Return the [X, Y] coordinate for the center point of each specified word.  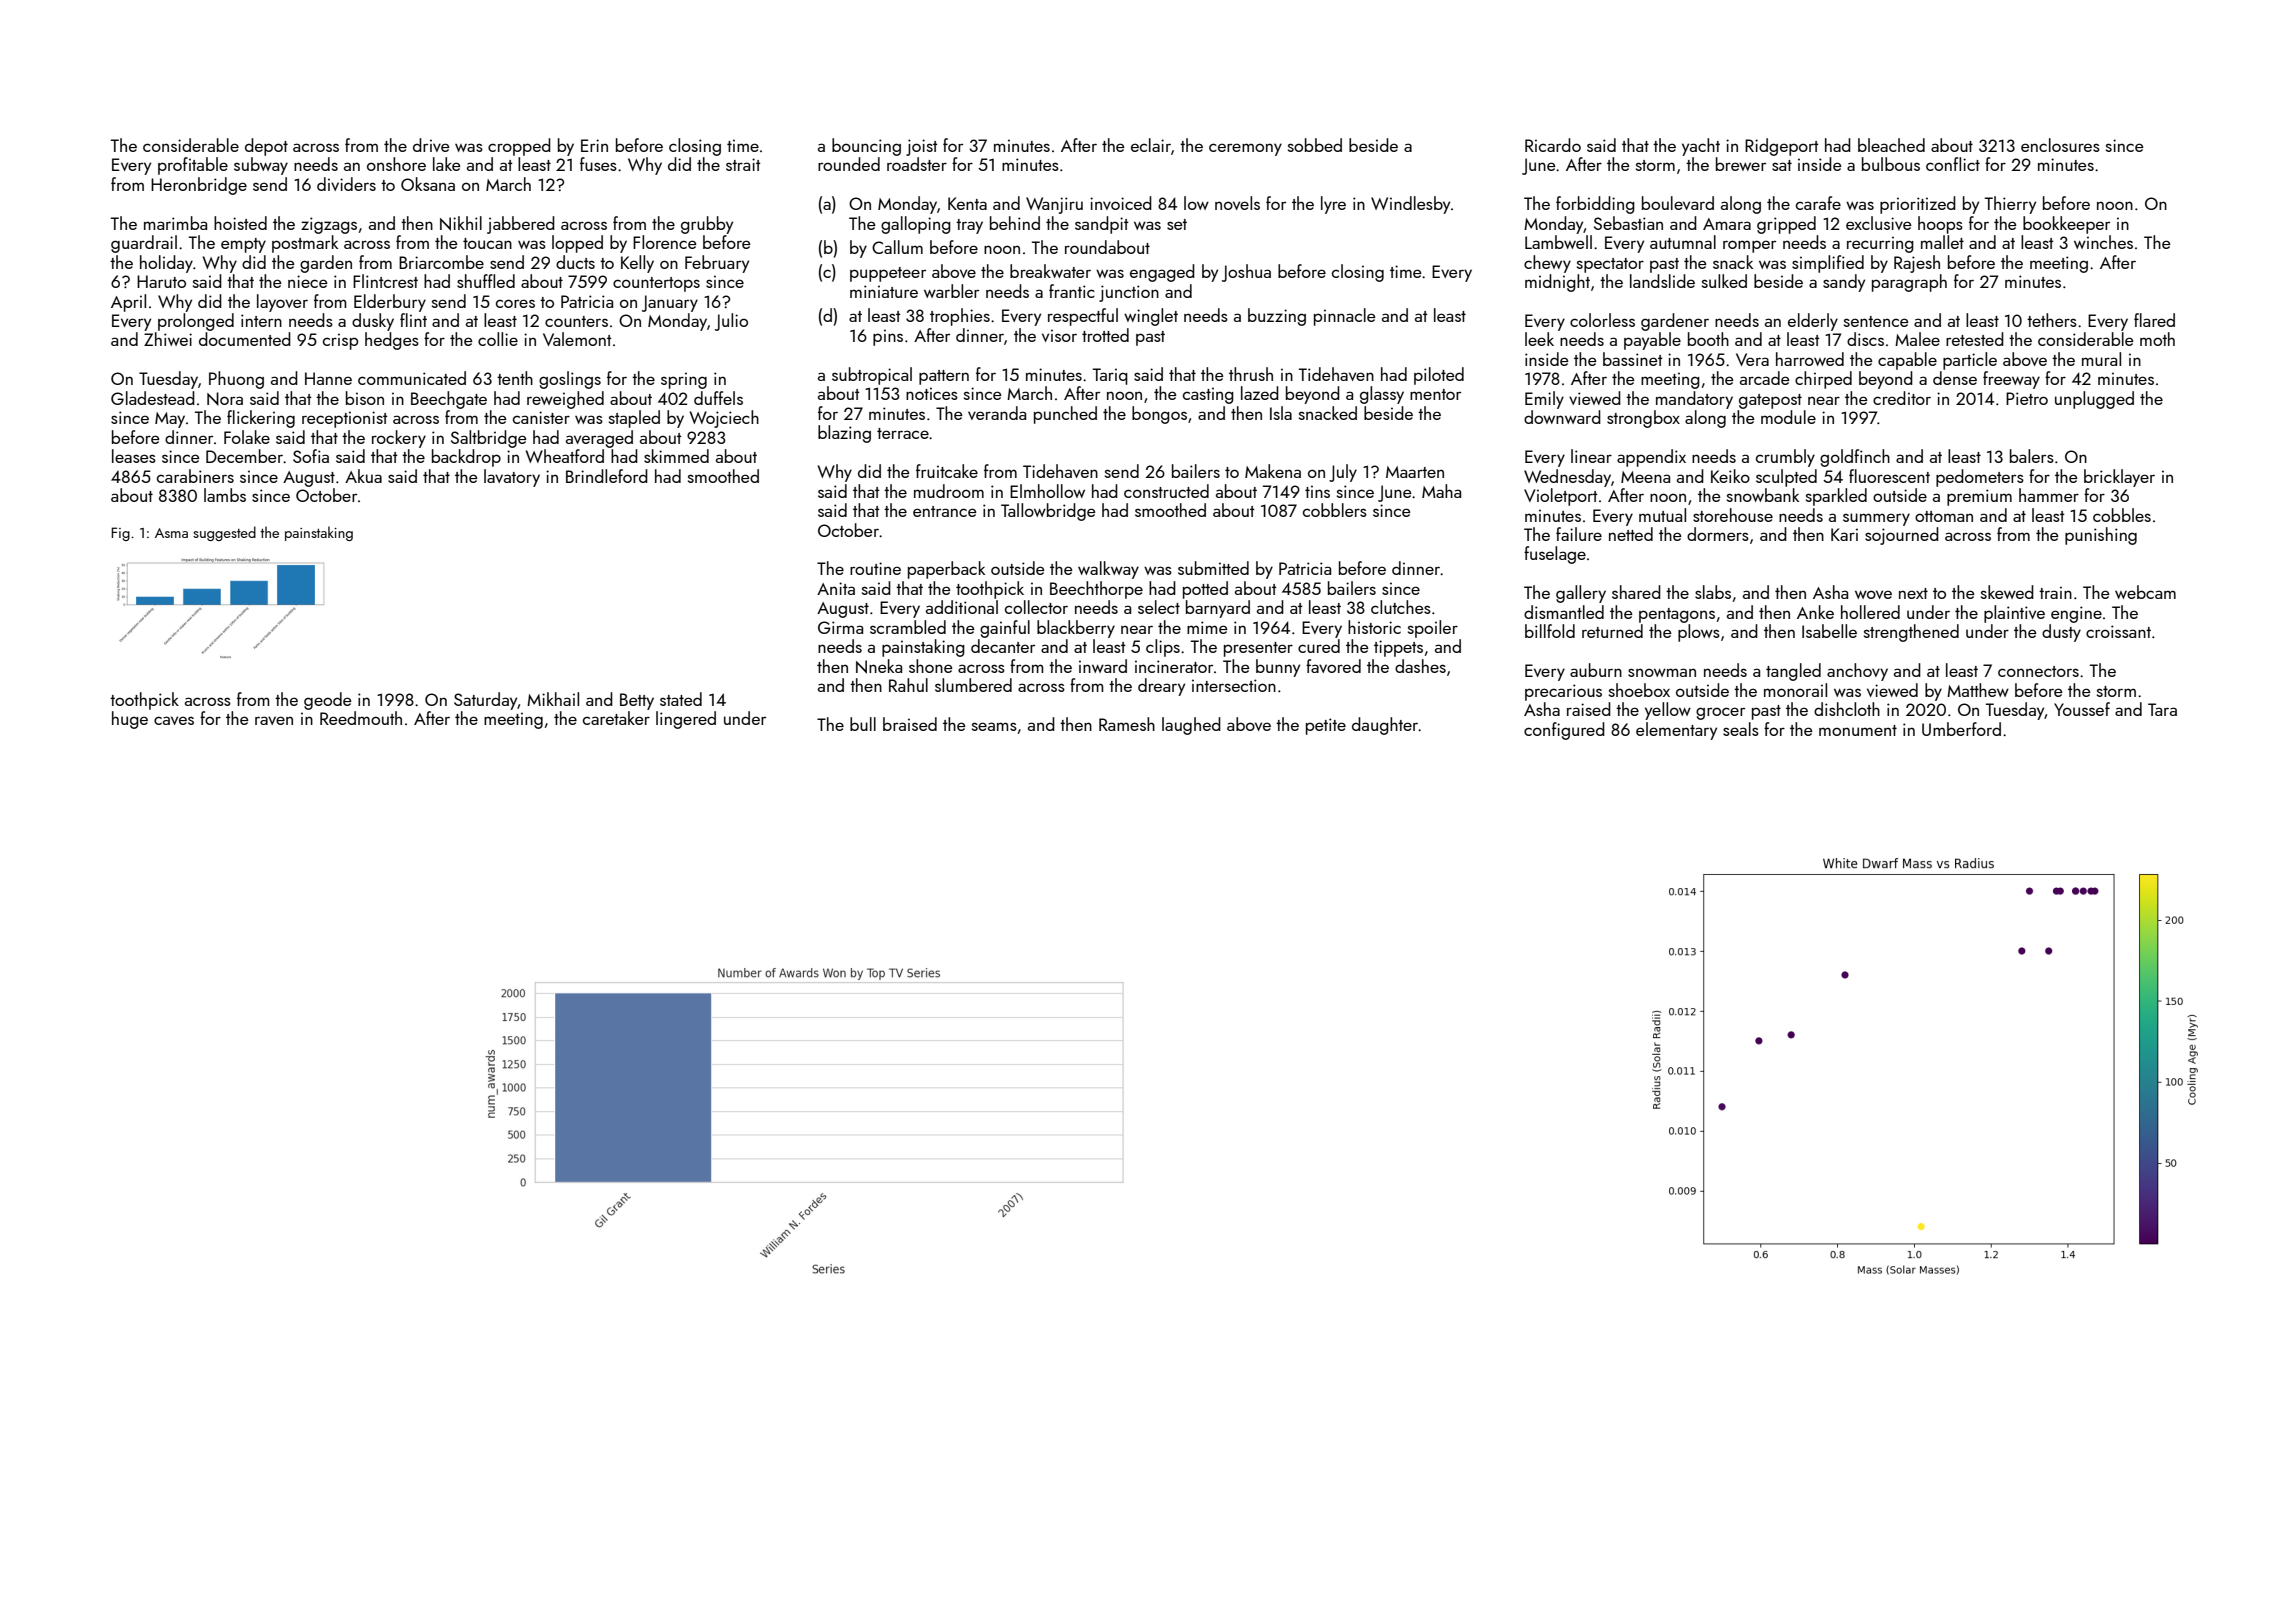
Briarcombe [441, 262]
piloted [1439, 376]
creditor [1902, 398]
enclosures [2060, 145]
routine [875, 568]
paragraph [1909, 283]
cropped [519, 147]
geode [328, 701]
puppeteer [888, 274]
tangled [1793, 672]
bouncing [866, 147]
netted [1631, 534]
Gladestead [153, 398]
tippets [1398, 648]
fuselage [1555, 555]
